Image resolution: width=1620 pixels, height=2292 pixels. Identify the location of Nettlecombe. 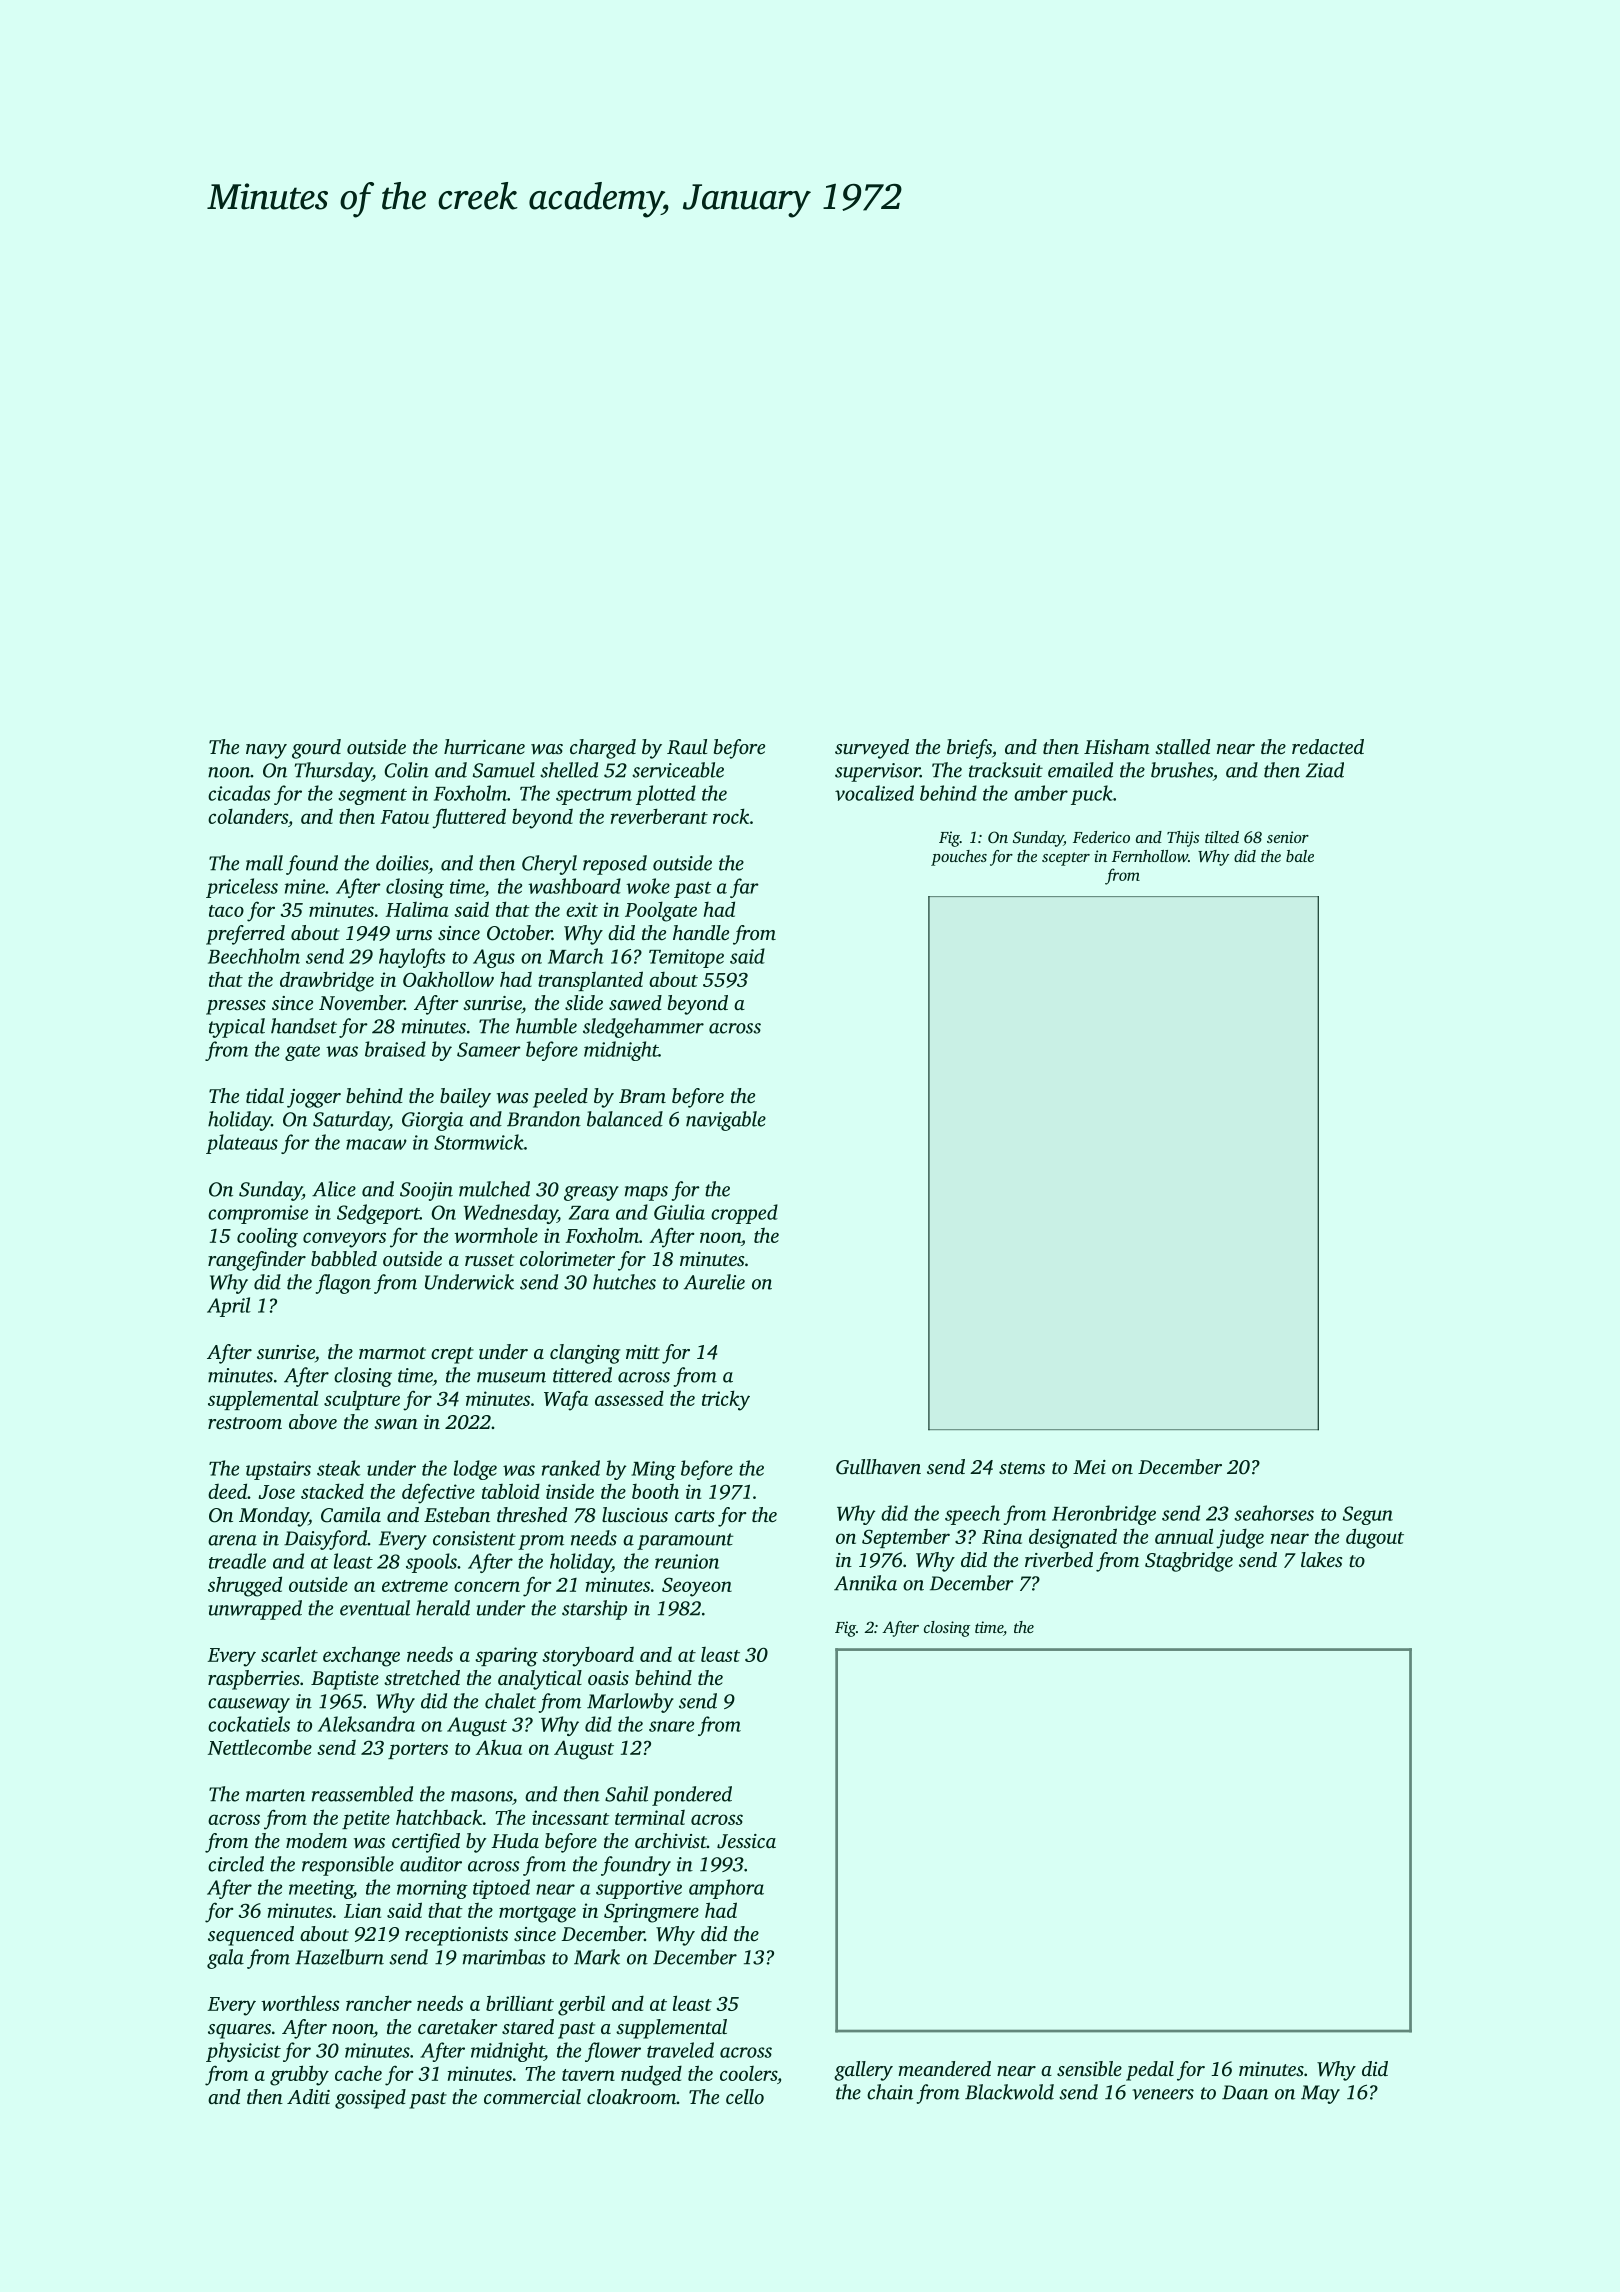
(260, 1747).
